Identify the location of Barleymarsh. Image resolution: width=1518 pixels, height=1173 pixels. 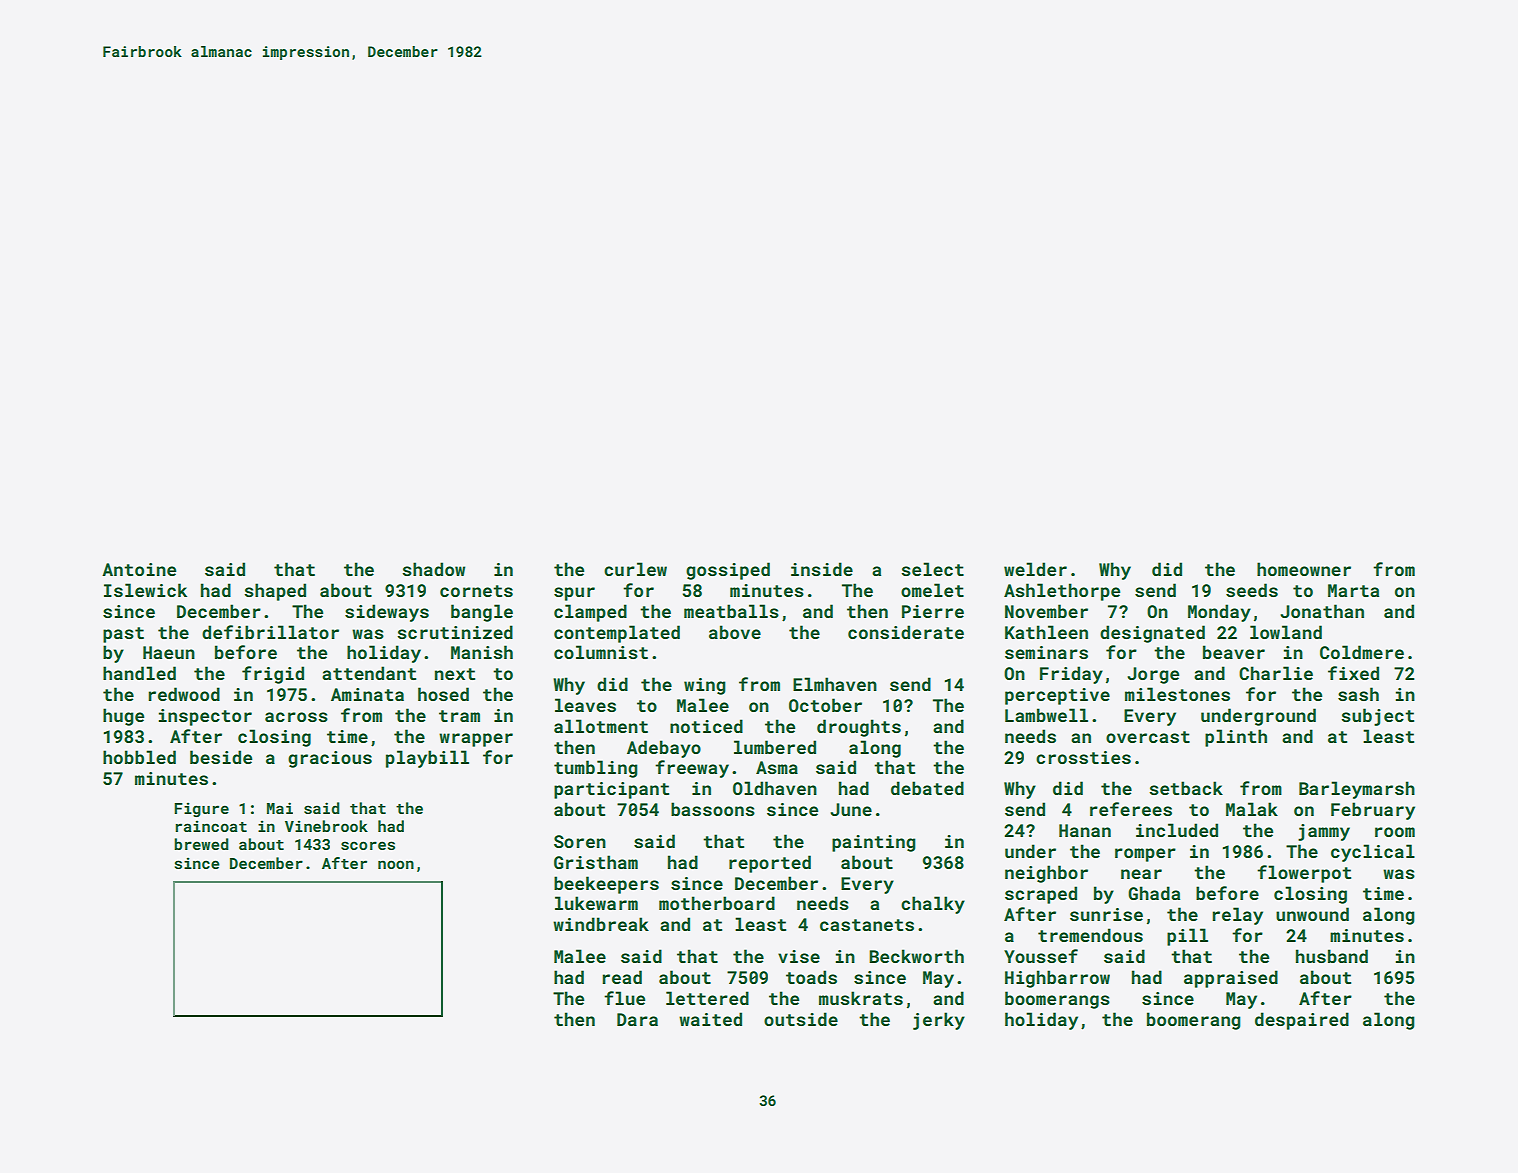
(1357, 790).
